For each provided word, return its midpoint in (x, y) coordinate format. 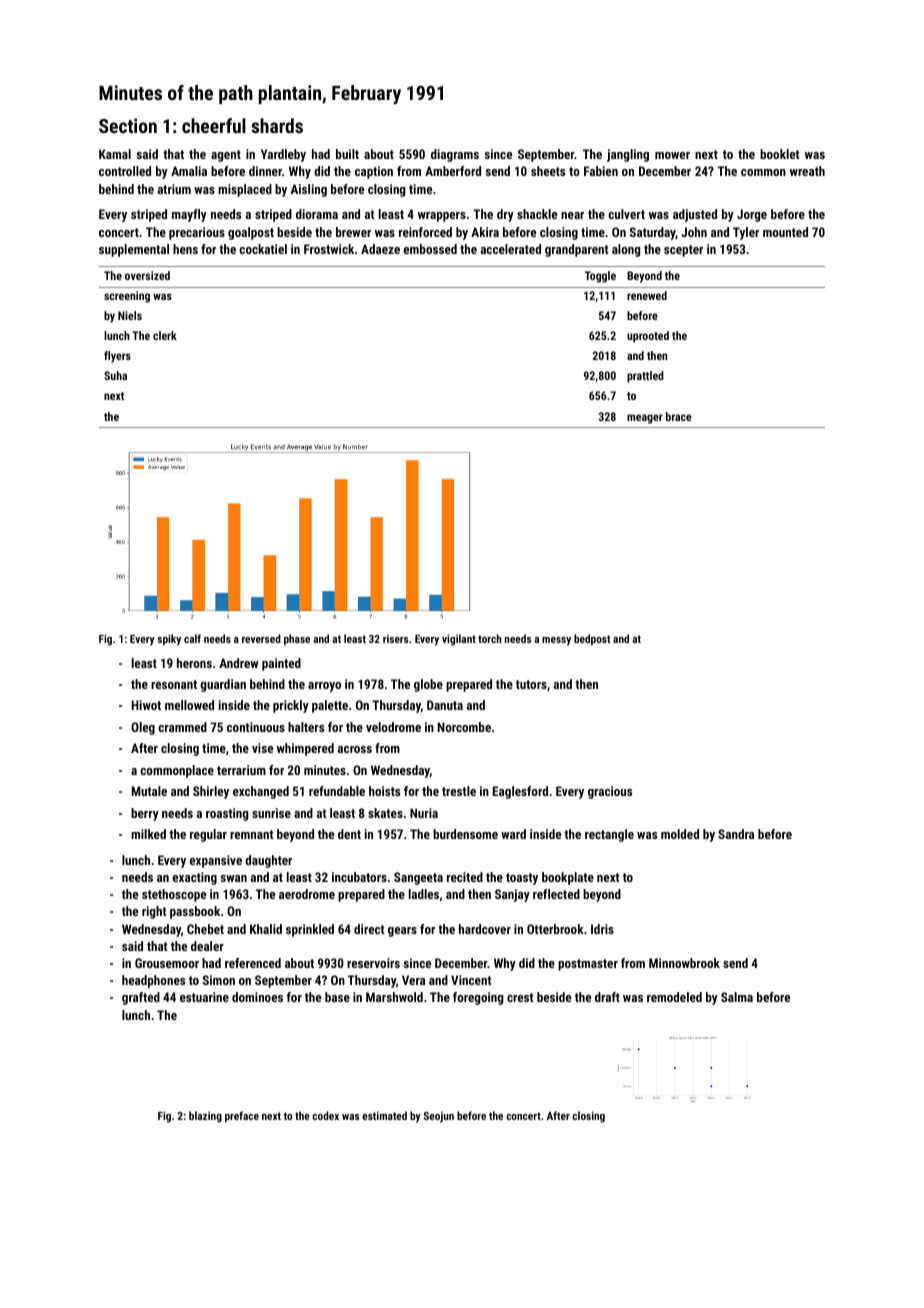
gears (402, 932)
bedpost (592, 640)
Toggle (600, 277)
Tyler (746, 233)
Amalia (189, 171)
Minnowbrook (684, 963)
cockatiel (263, 249)
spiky (169, 640)
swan (234, 878)
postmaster (588, 965)
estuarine (204, 997)
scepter (683, 251)
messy (556, 641)
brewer (353, 232)
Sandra (736, 834)
